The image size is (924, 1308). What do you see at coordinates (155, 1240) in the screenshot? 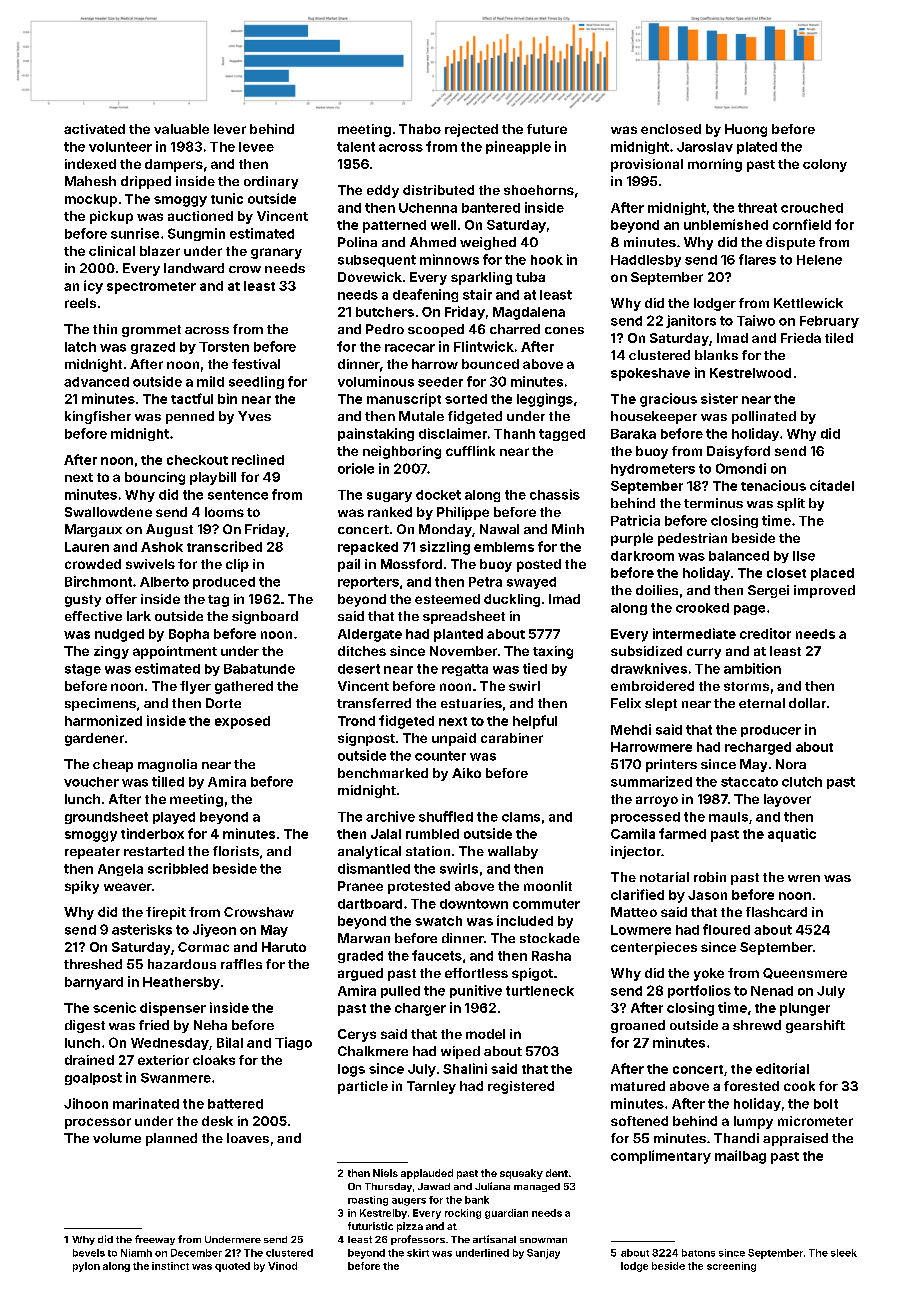
I see `freeway` at bounding box center [155, 1240].
